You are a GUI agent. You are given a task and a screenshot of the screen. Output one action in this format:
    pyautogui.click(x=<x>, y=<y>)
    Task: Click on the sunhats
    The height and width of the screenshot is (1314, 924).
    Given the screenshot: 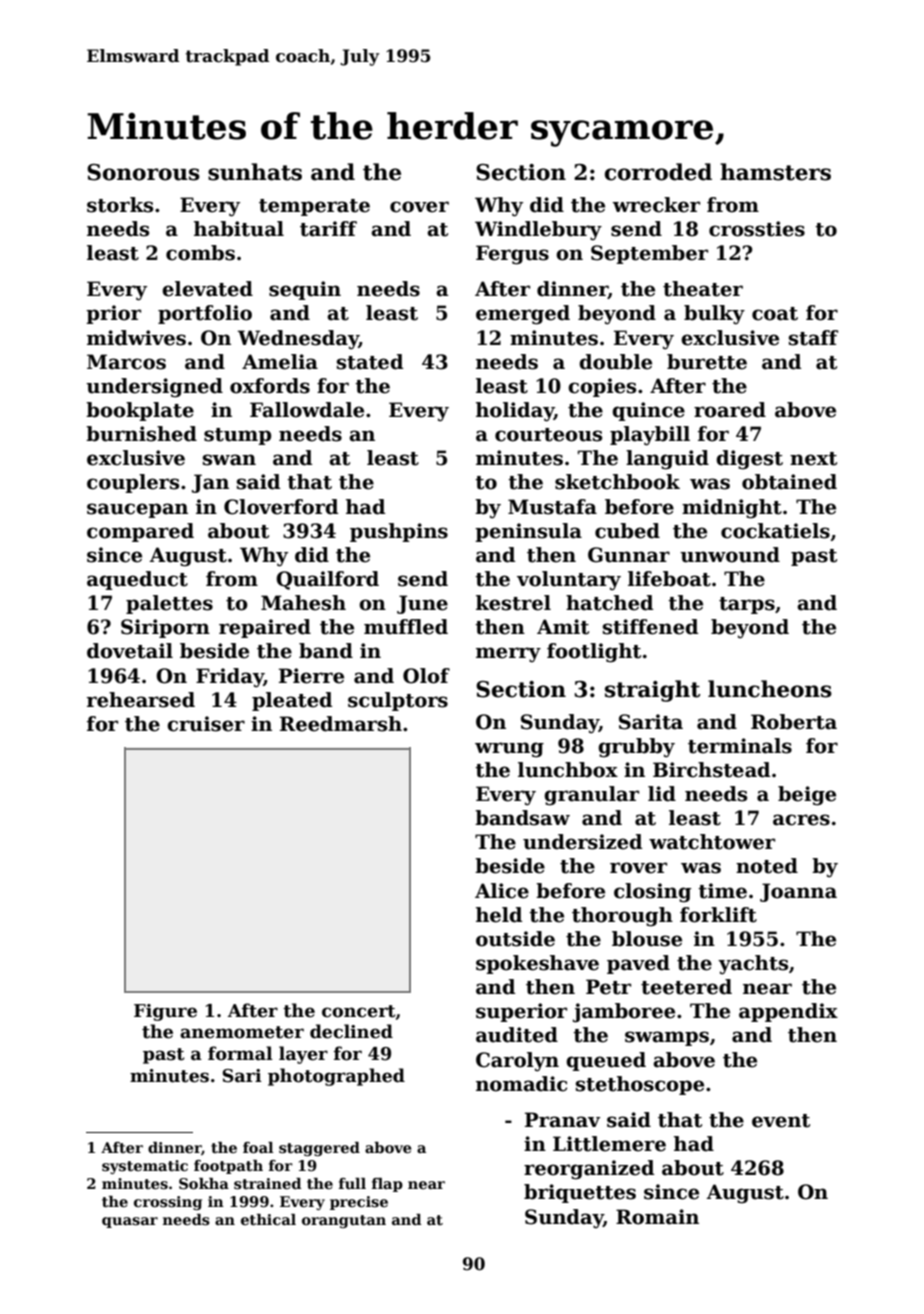 What is the action you would take?
    pyautogui.click(x=255, y=172)
